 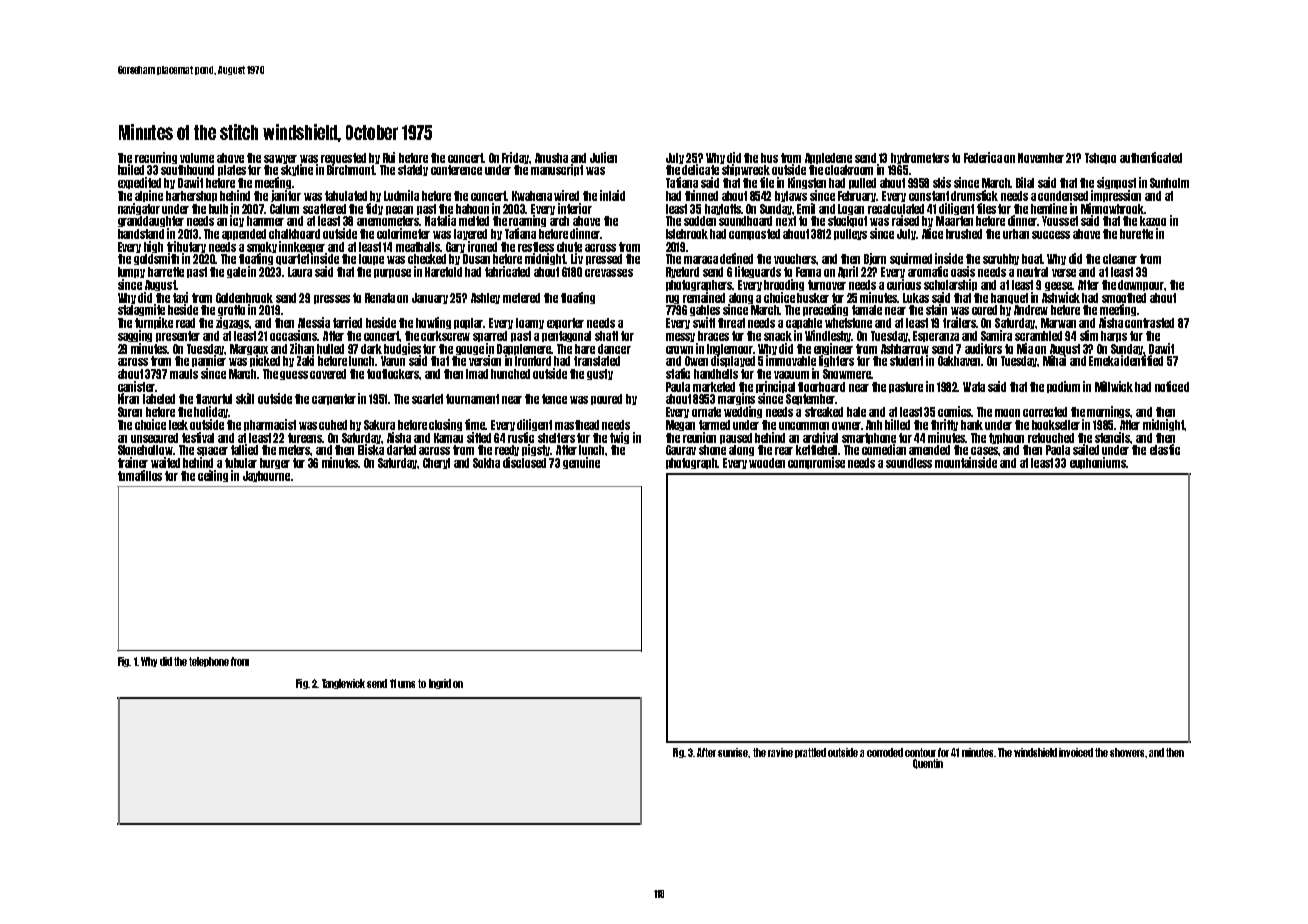 What do you see at coordinates (187, 170) in the image?
I see `southbound` at bounding box center [187, 170].
